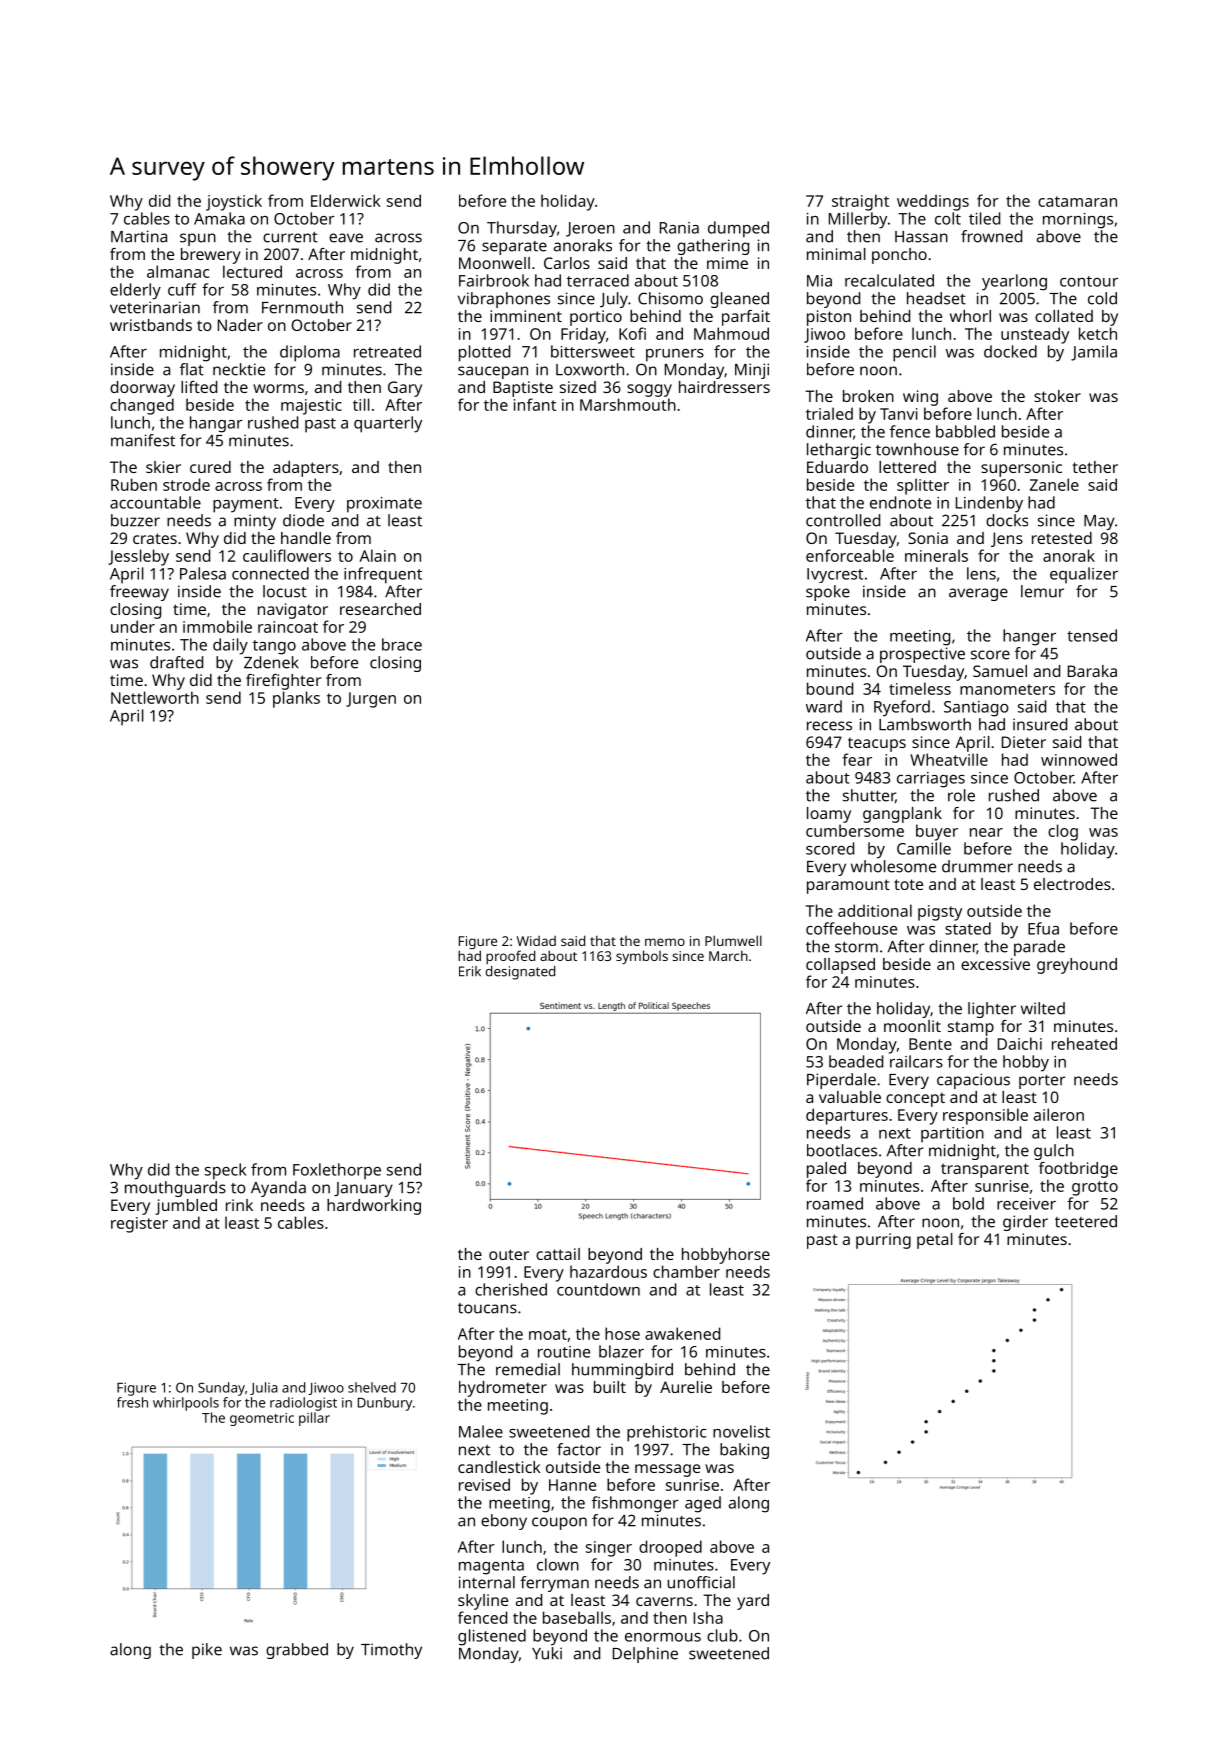 This screenshot has height=1737, width=1228. Describe the element at coordinates (835, 575) in the screenshot. I see `Ivycrest` at that location.
